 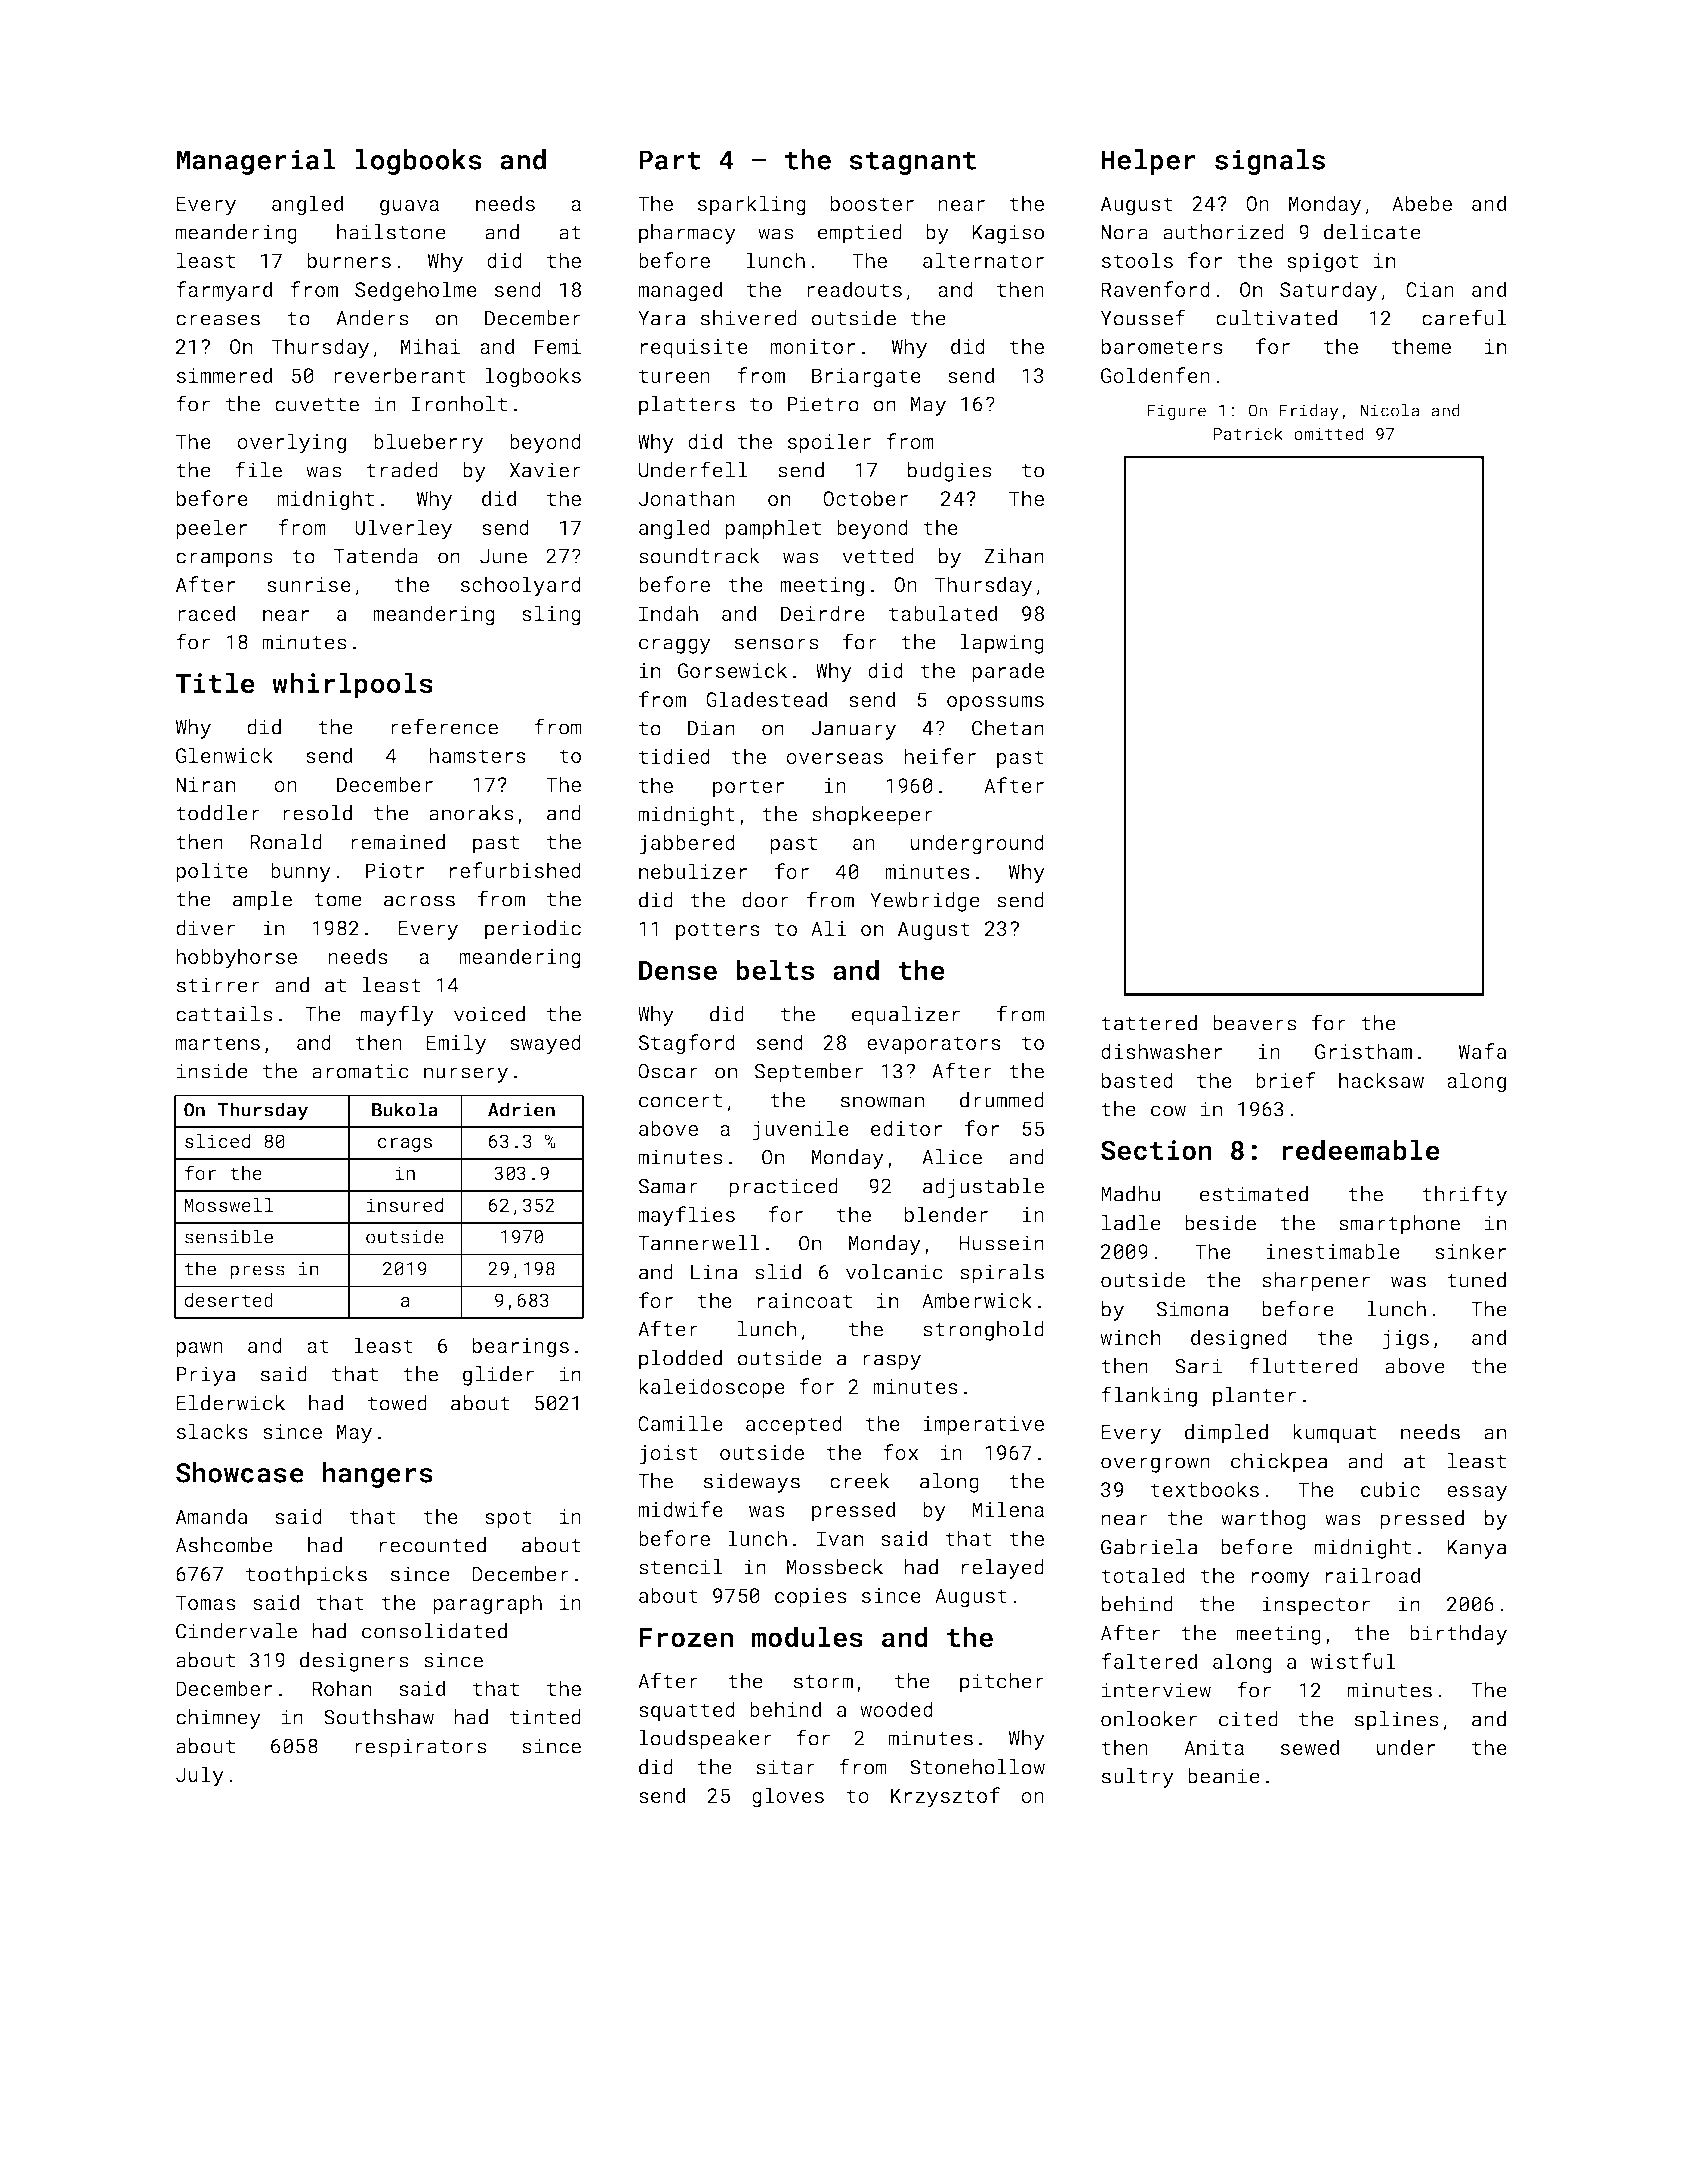 What do you see at coordinates (712, 1388) in the image?
I see `kaleidoscope` at bounding box center [712, 1388].
